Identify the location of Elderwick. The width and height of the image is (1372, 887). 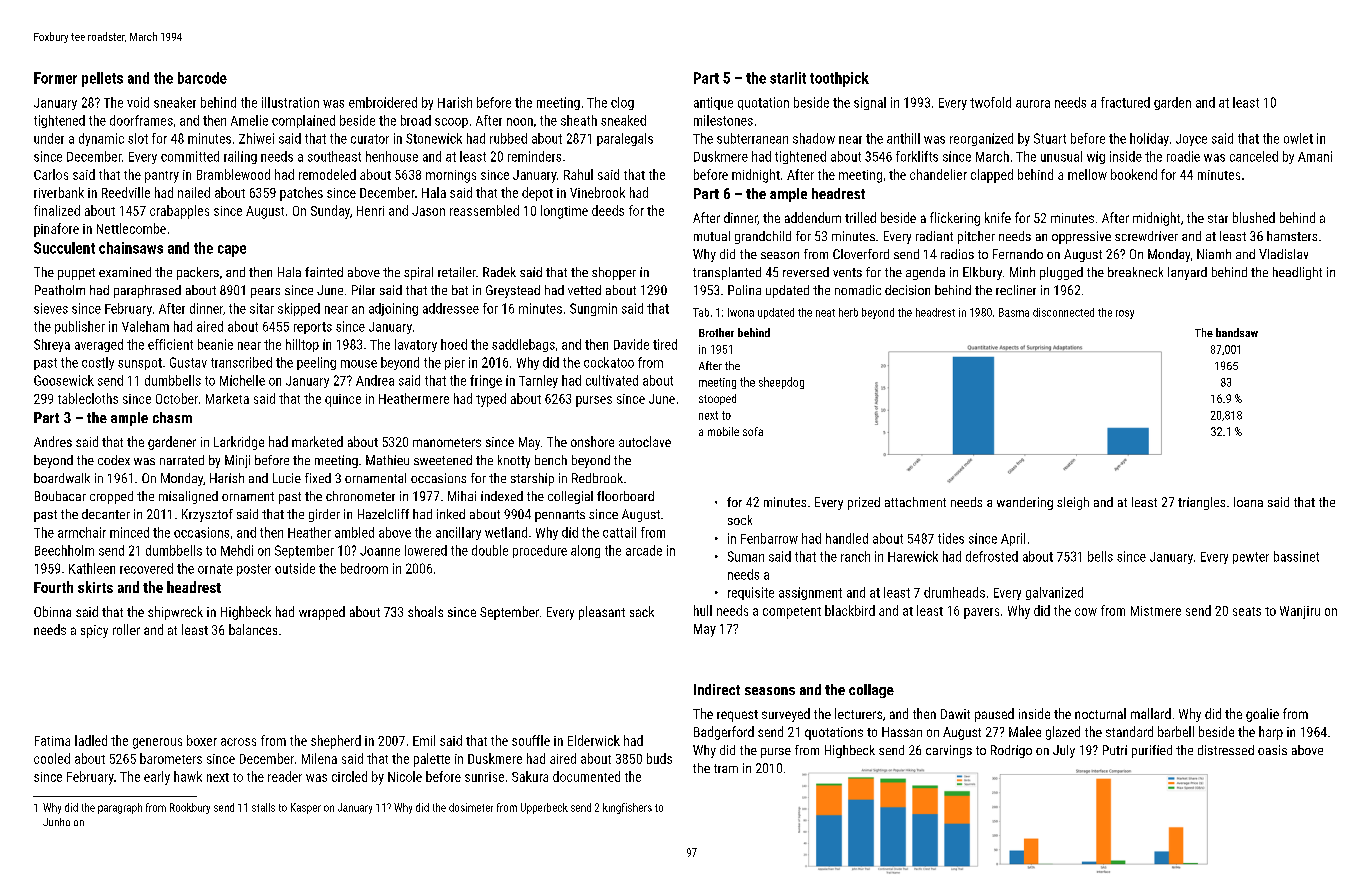
(594, 740).
